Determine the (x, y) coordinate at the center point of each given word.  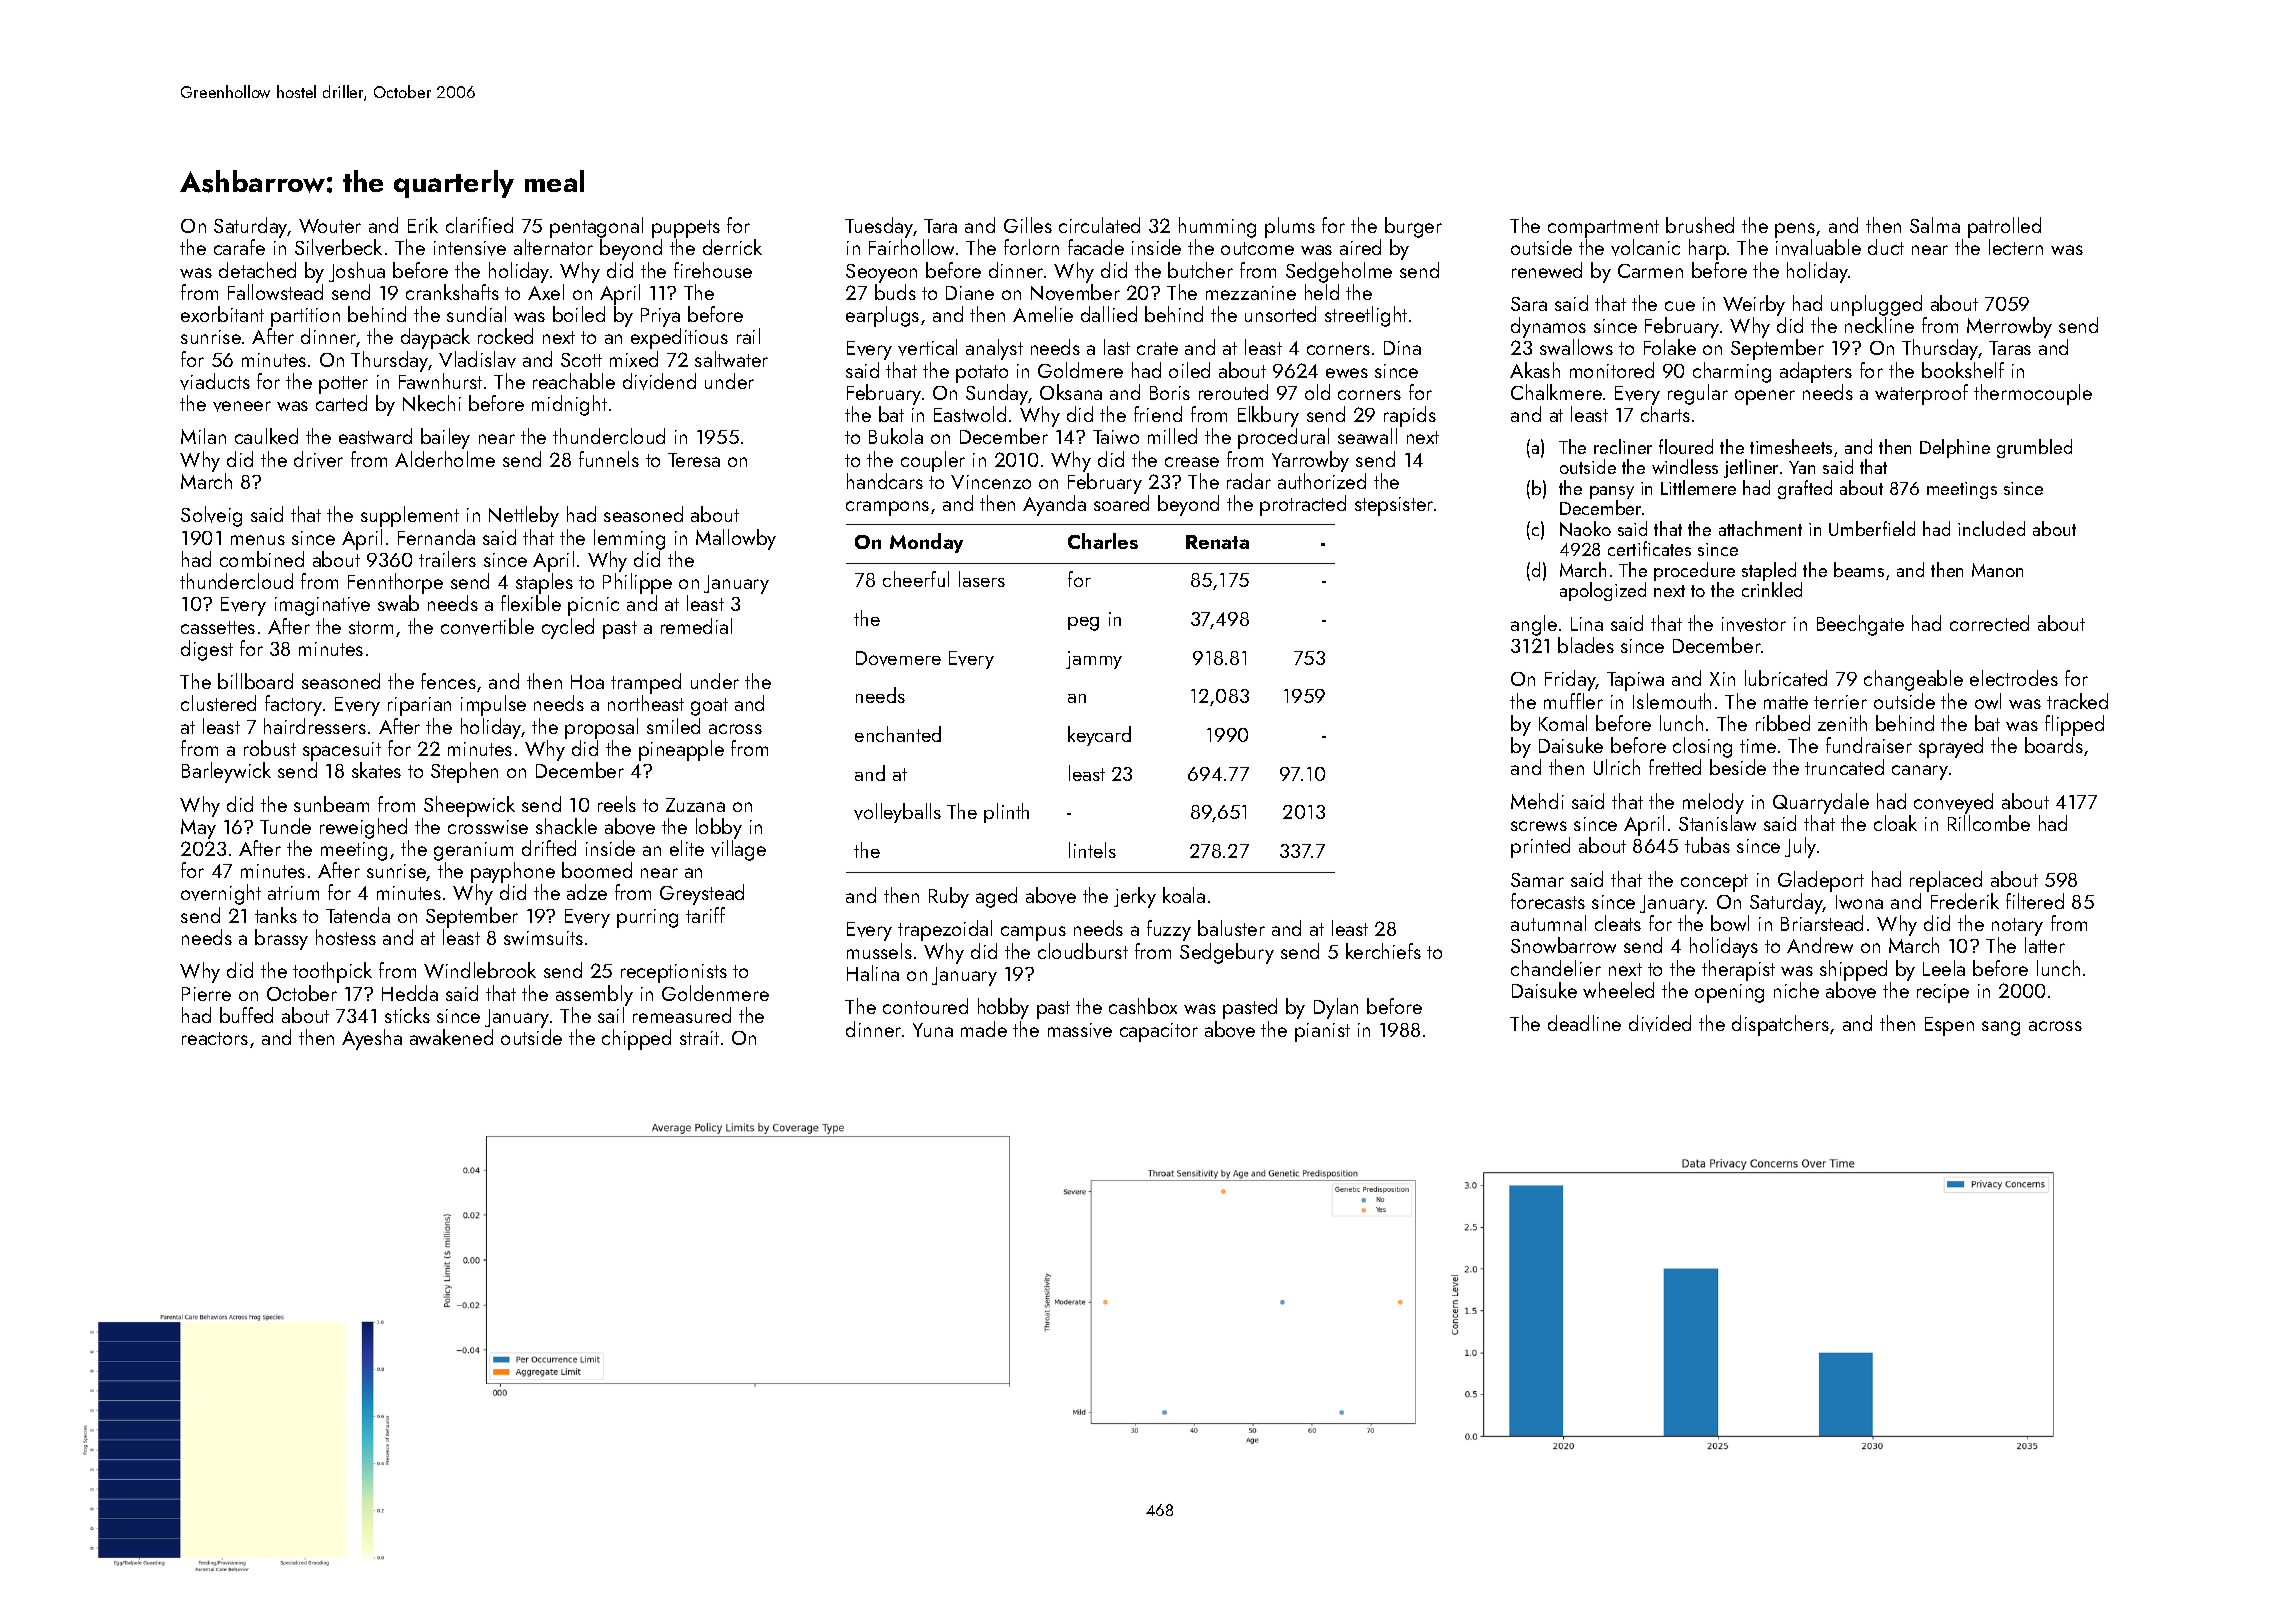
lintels (1092, 850)
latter (2045, 945)
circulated (1099, 225)
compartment (1603, 229)
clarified (479, 225)
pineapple (681, 750)
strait (699, 1038)
